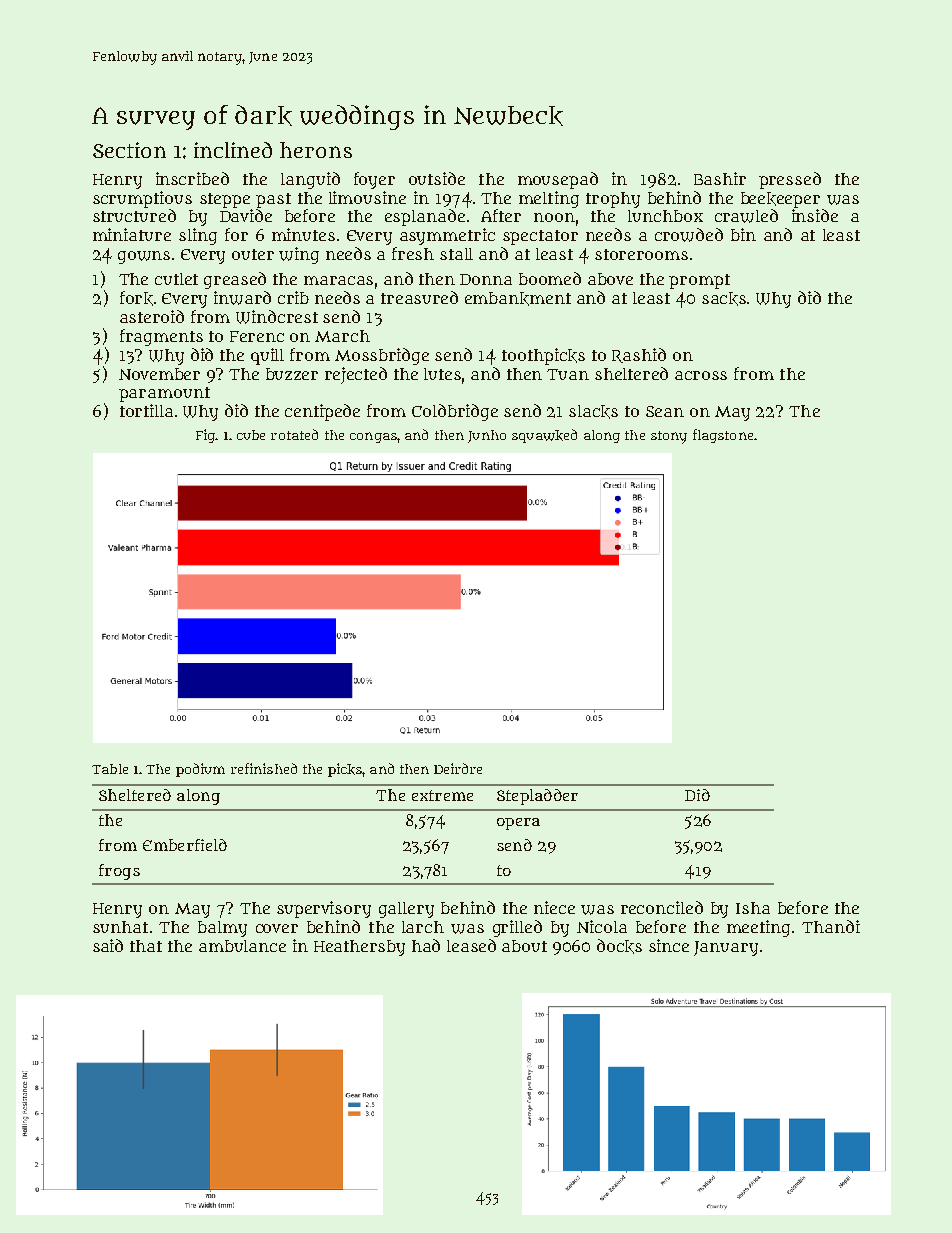 Image resolution: width=952 pixels, height=1233 pixels. Describe the element at coordinates (142, 199) in the document. I see `scrumptious` at that location.
